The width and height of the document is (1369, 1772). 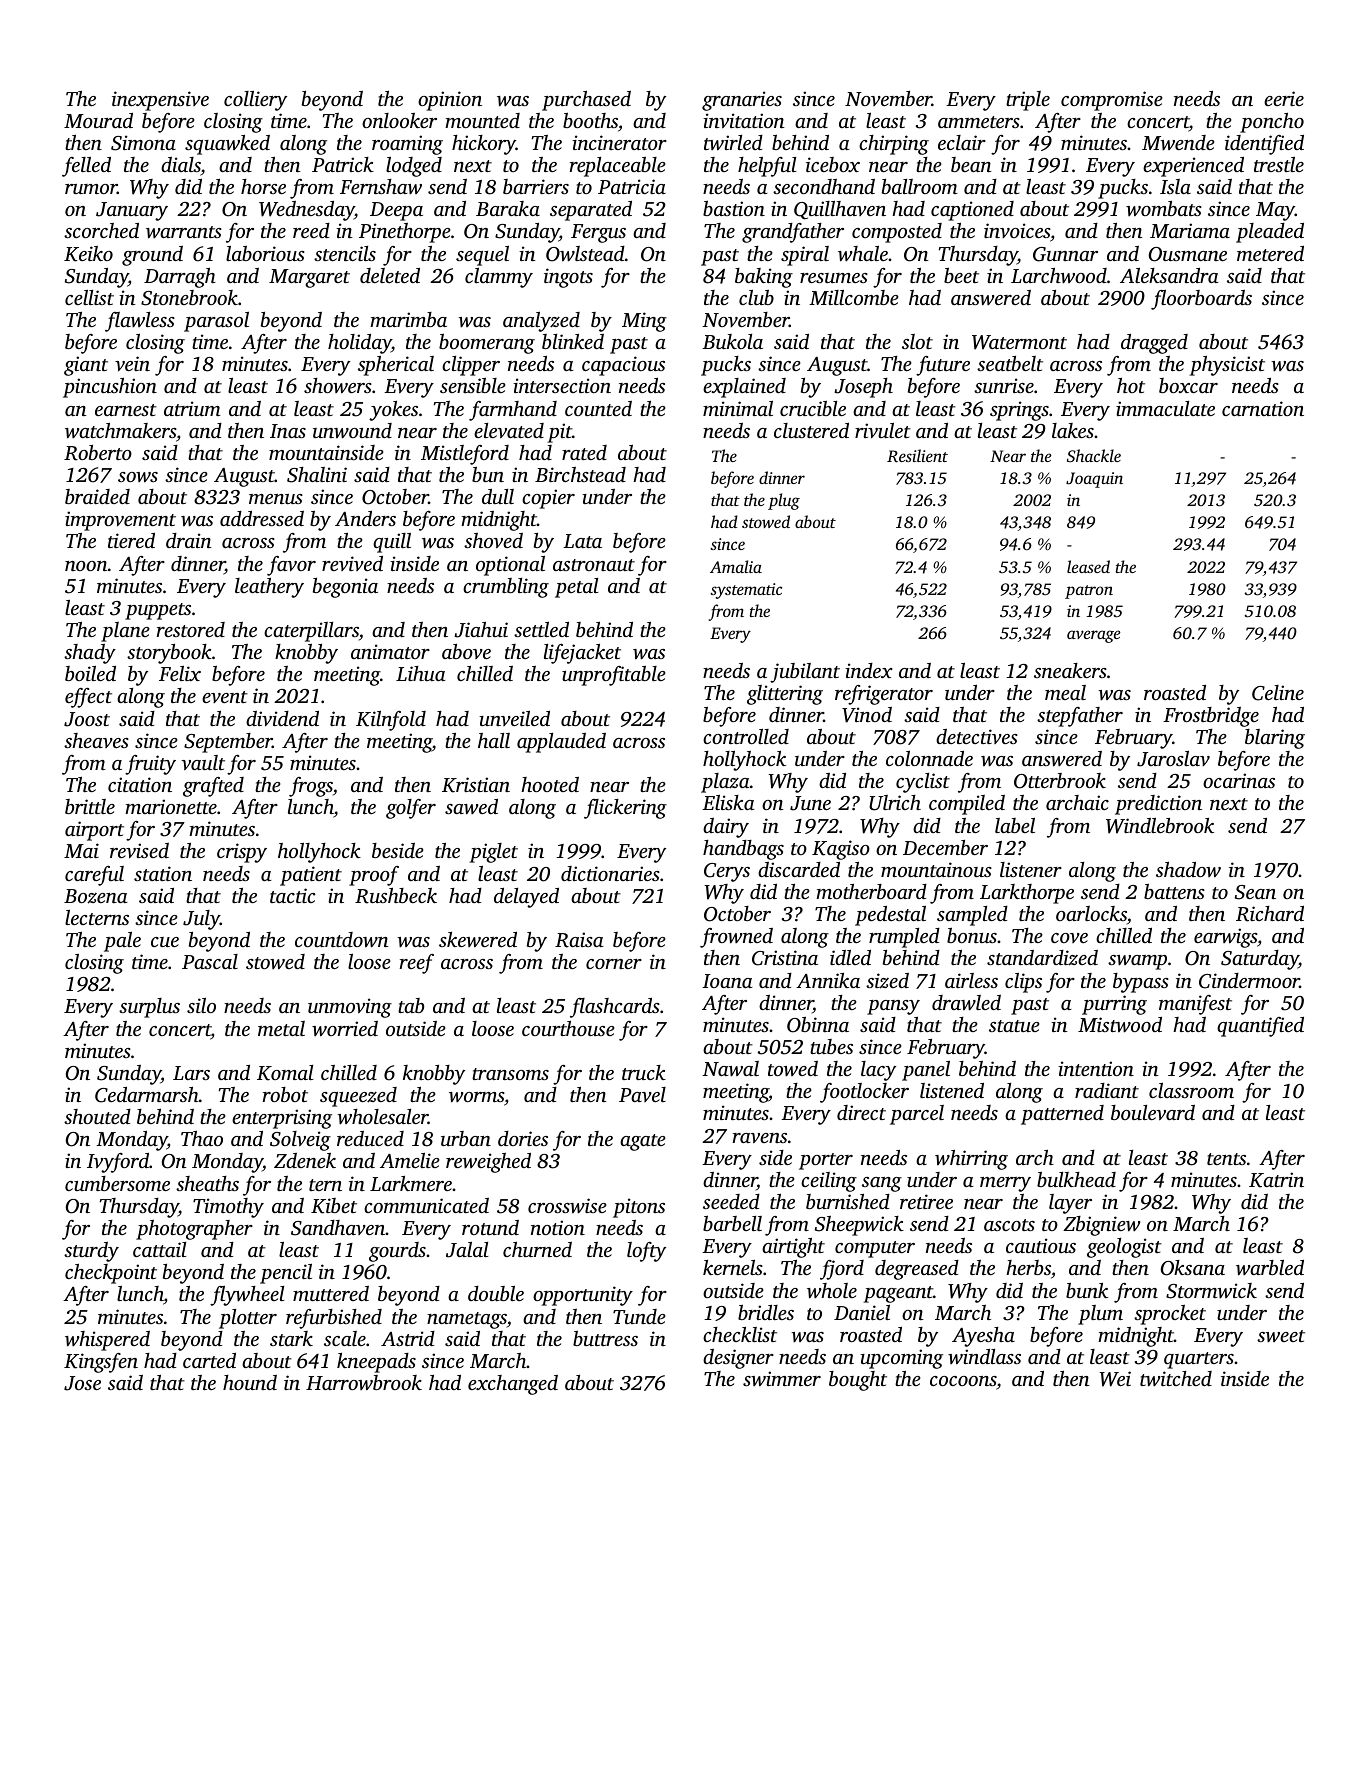 What do you see at coordinates (1270, 914) in the document?
I see `Richard` at bounding box center [1270, 914].
